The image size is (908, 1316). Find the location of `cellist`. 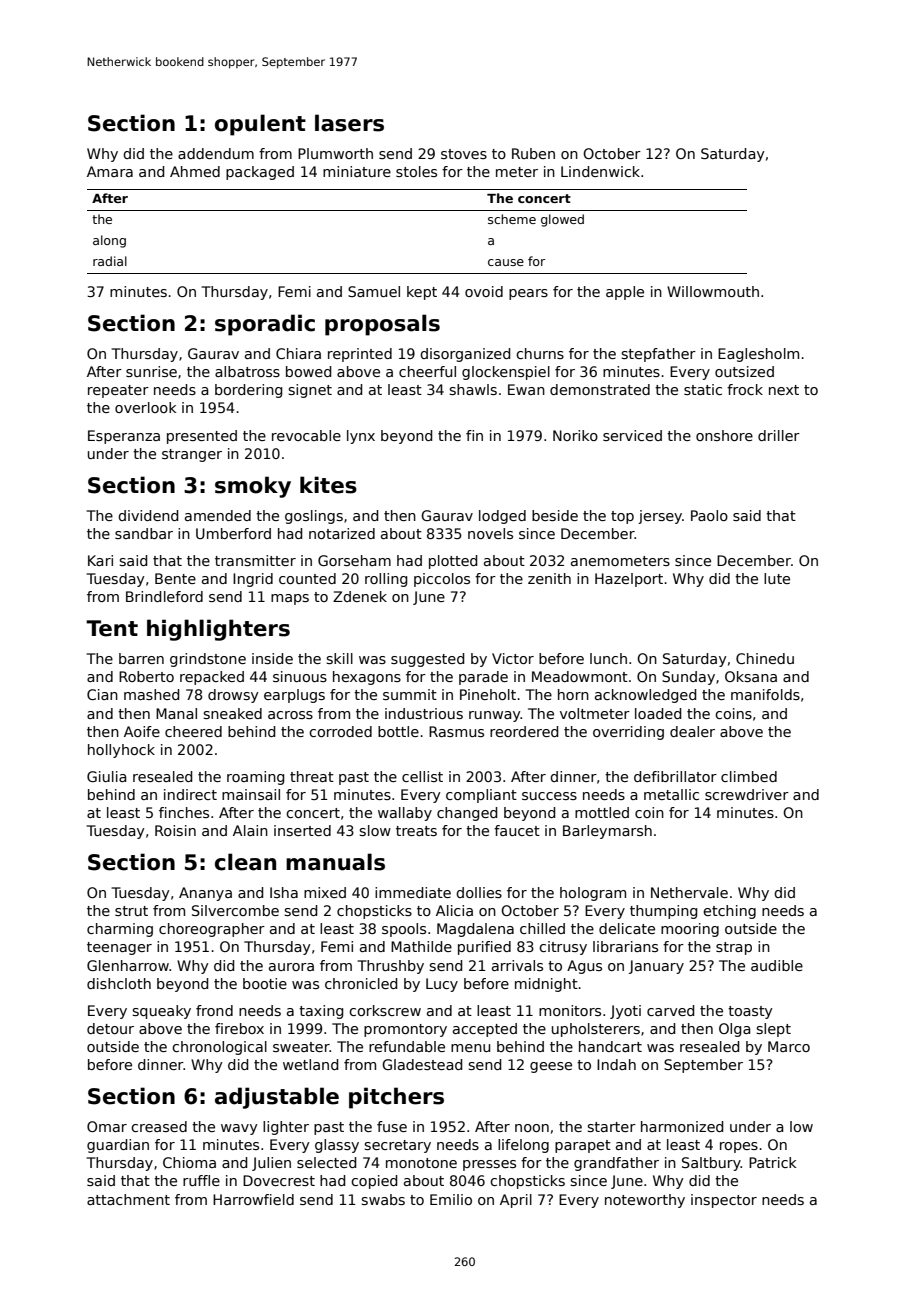

cellist is located at coordinates (422, 776).
